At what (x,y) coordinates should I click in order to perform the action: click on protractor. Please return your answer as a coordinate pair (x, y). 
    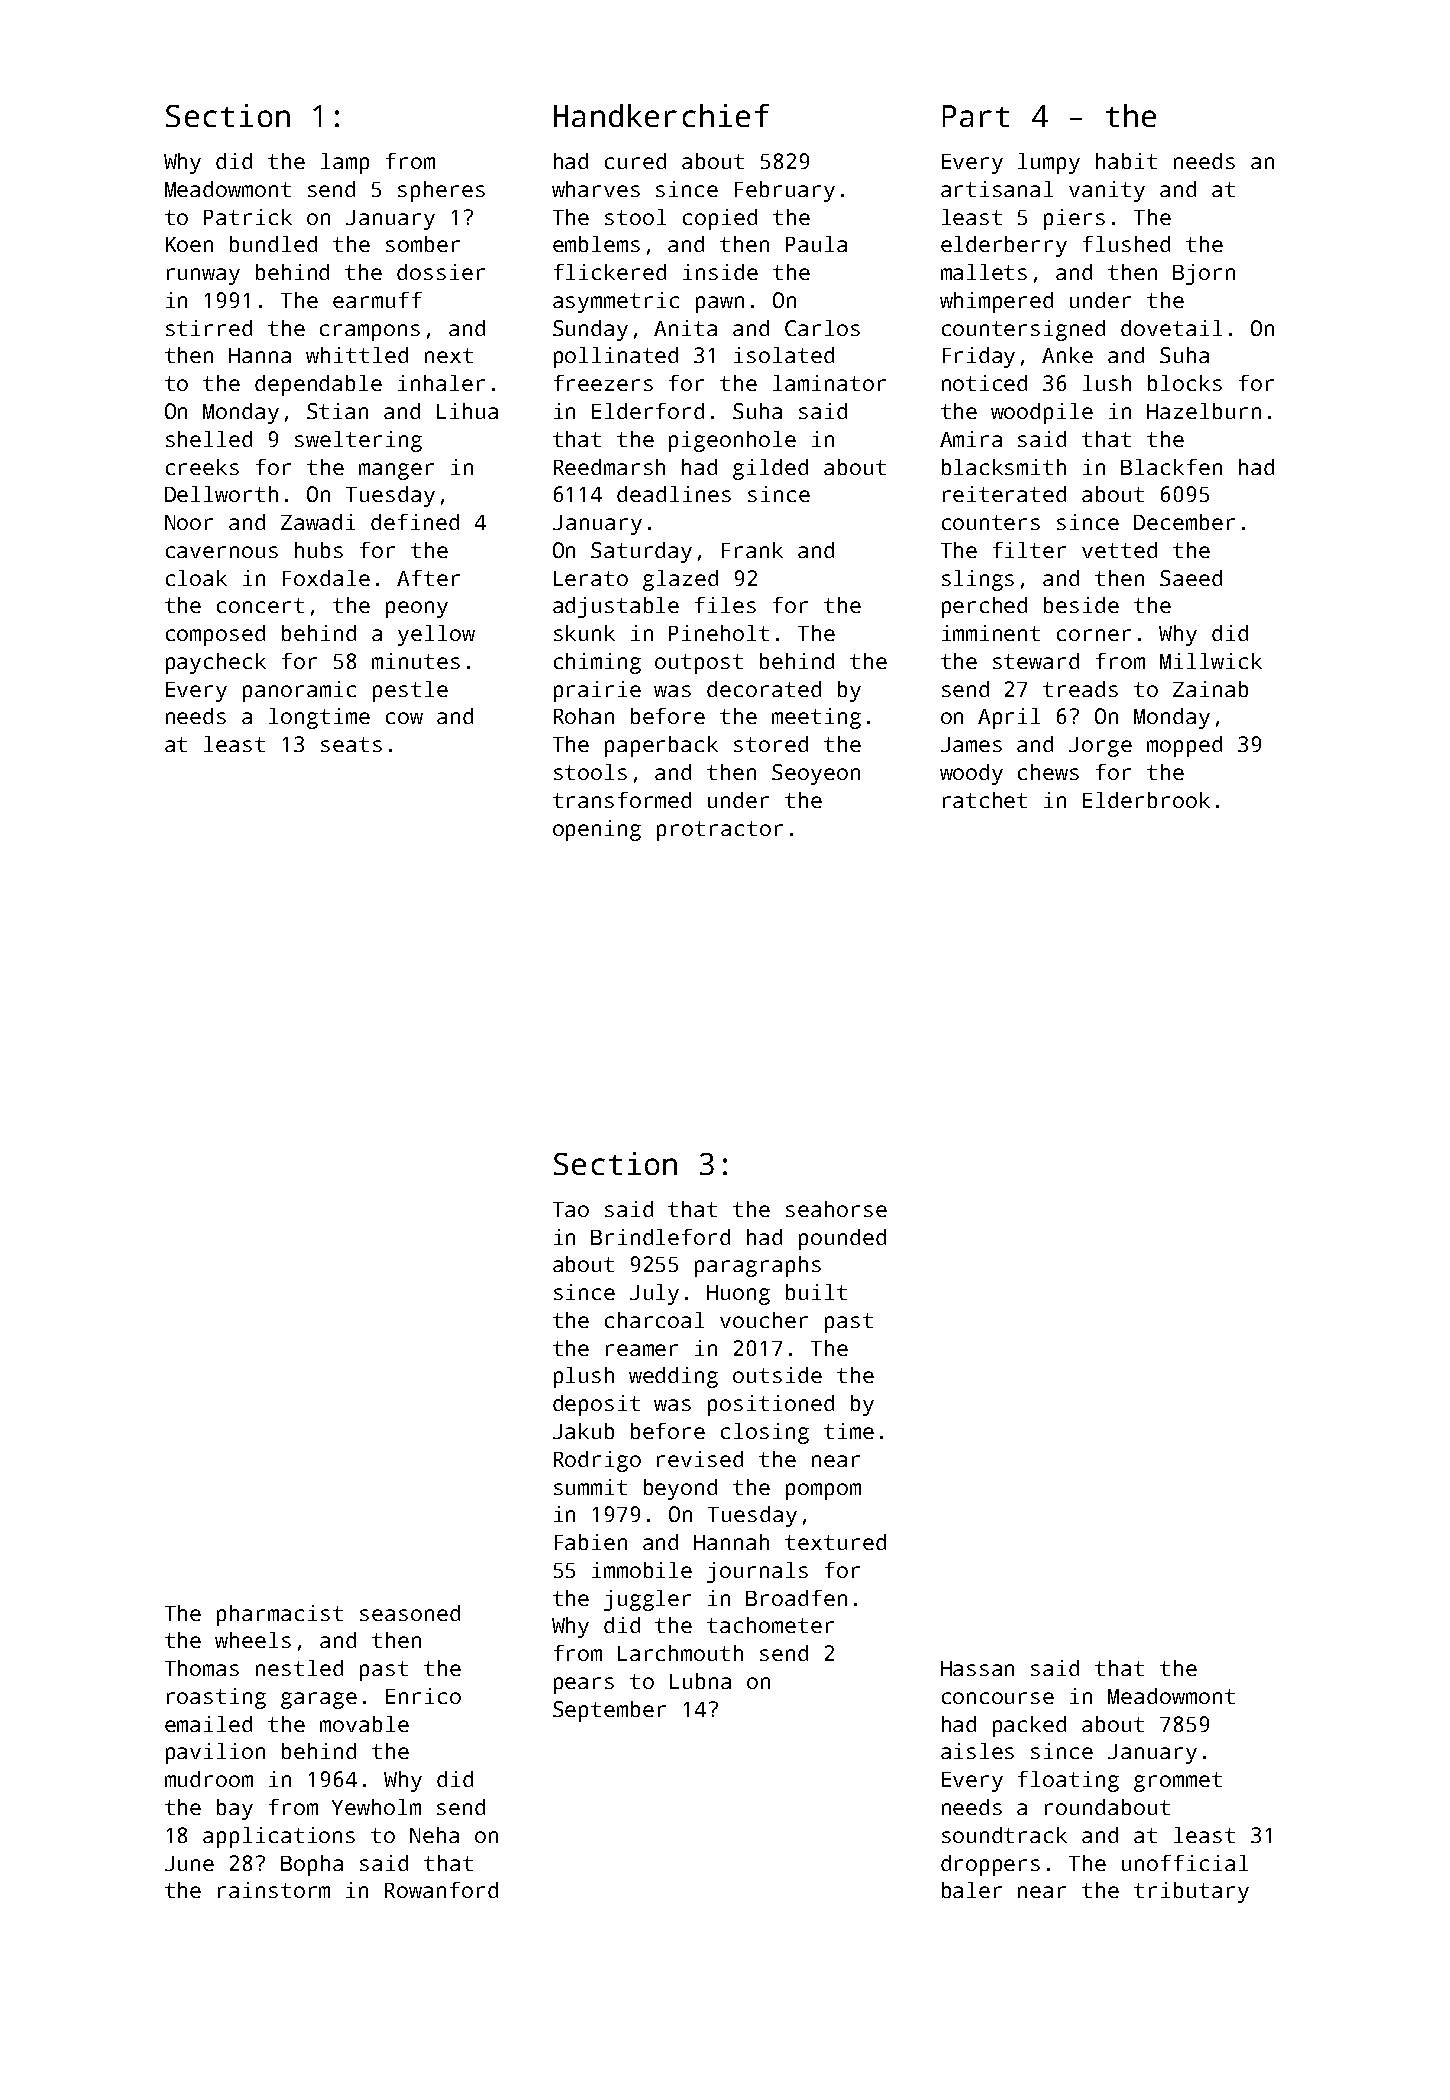
    Looking at the image, I should click on (720, 831).
